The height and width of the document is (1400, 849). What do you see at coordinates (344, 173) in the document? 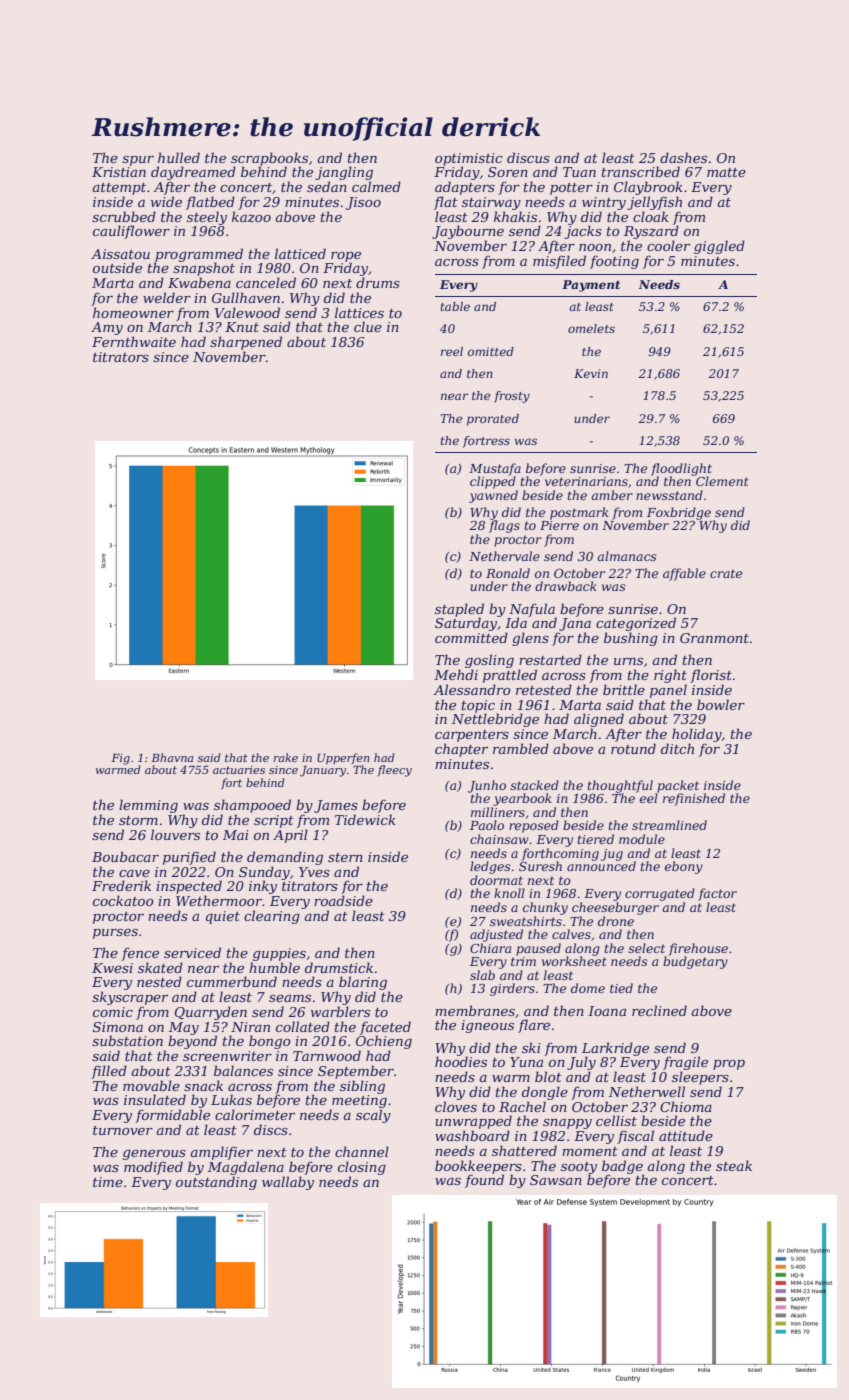
I see `jangling` at bounding box center [344, 173].
